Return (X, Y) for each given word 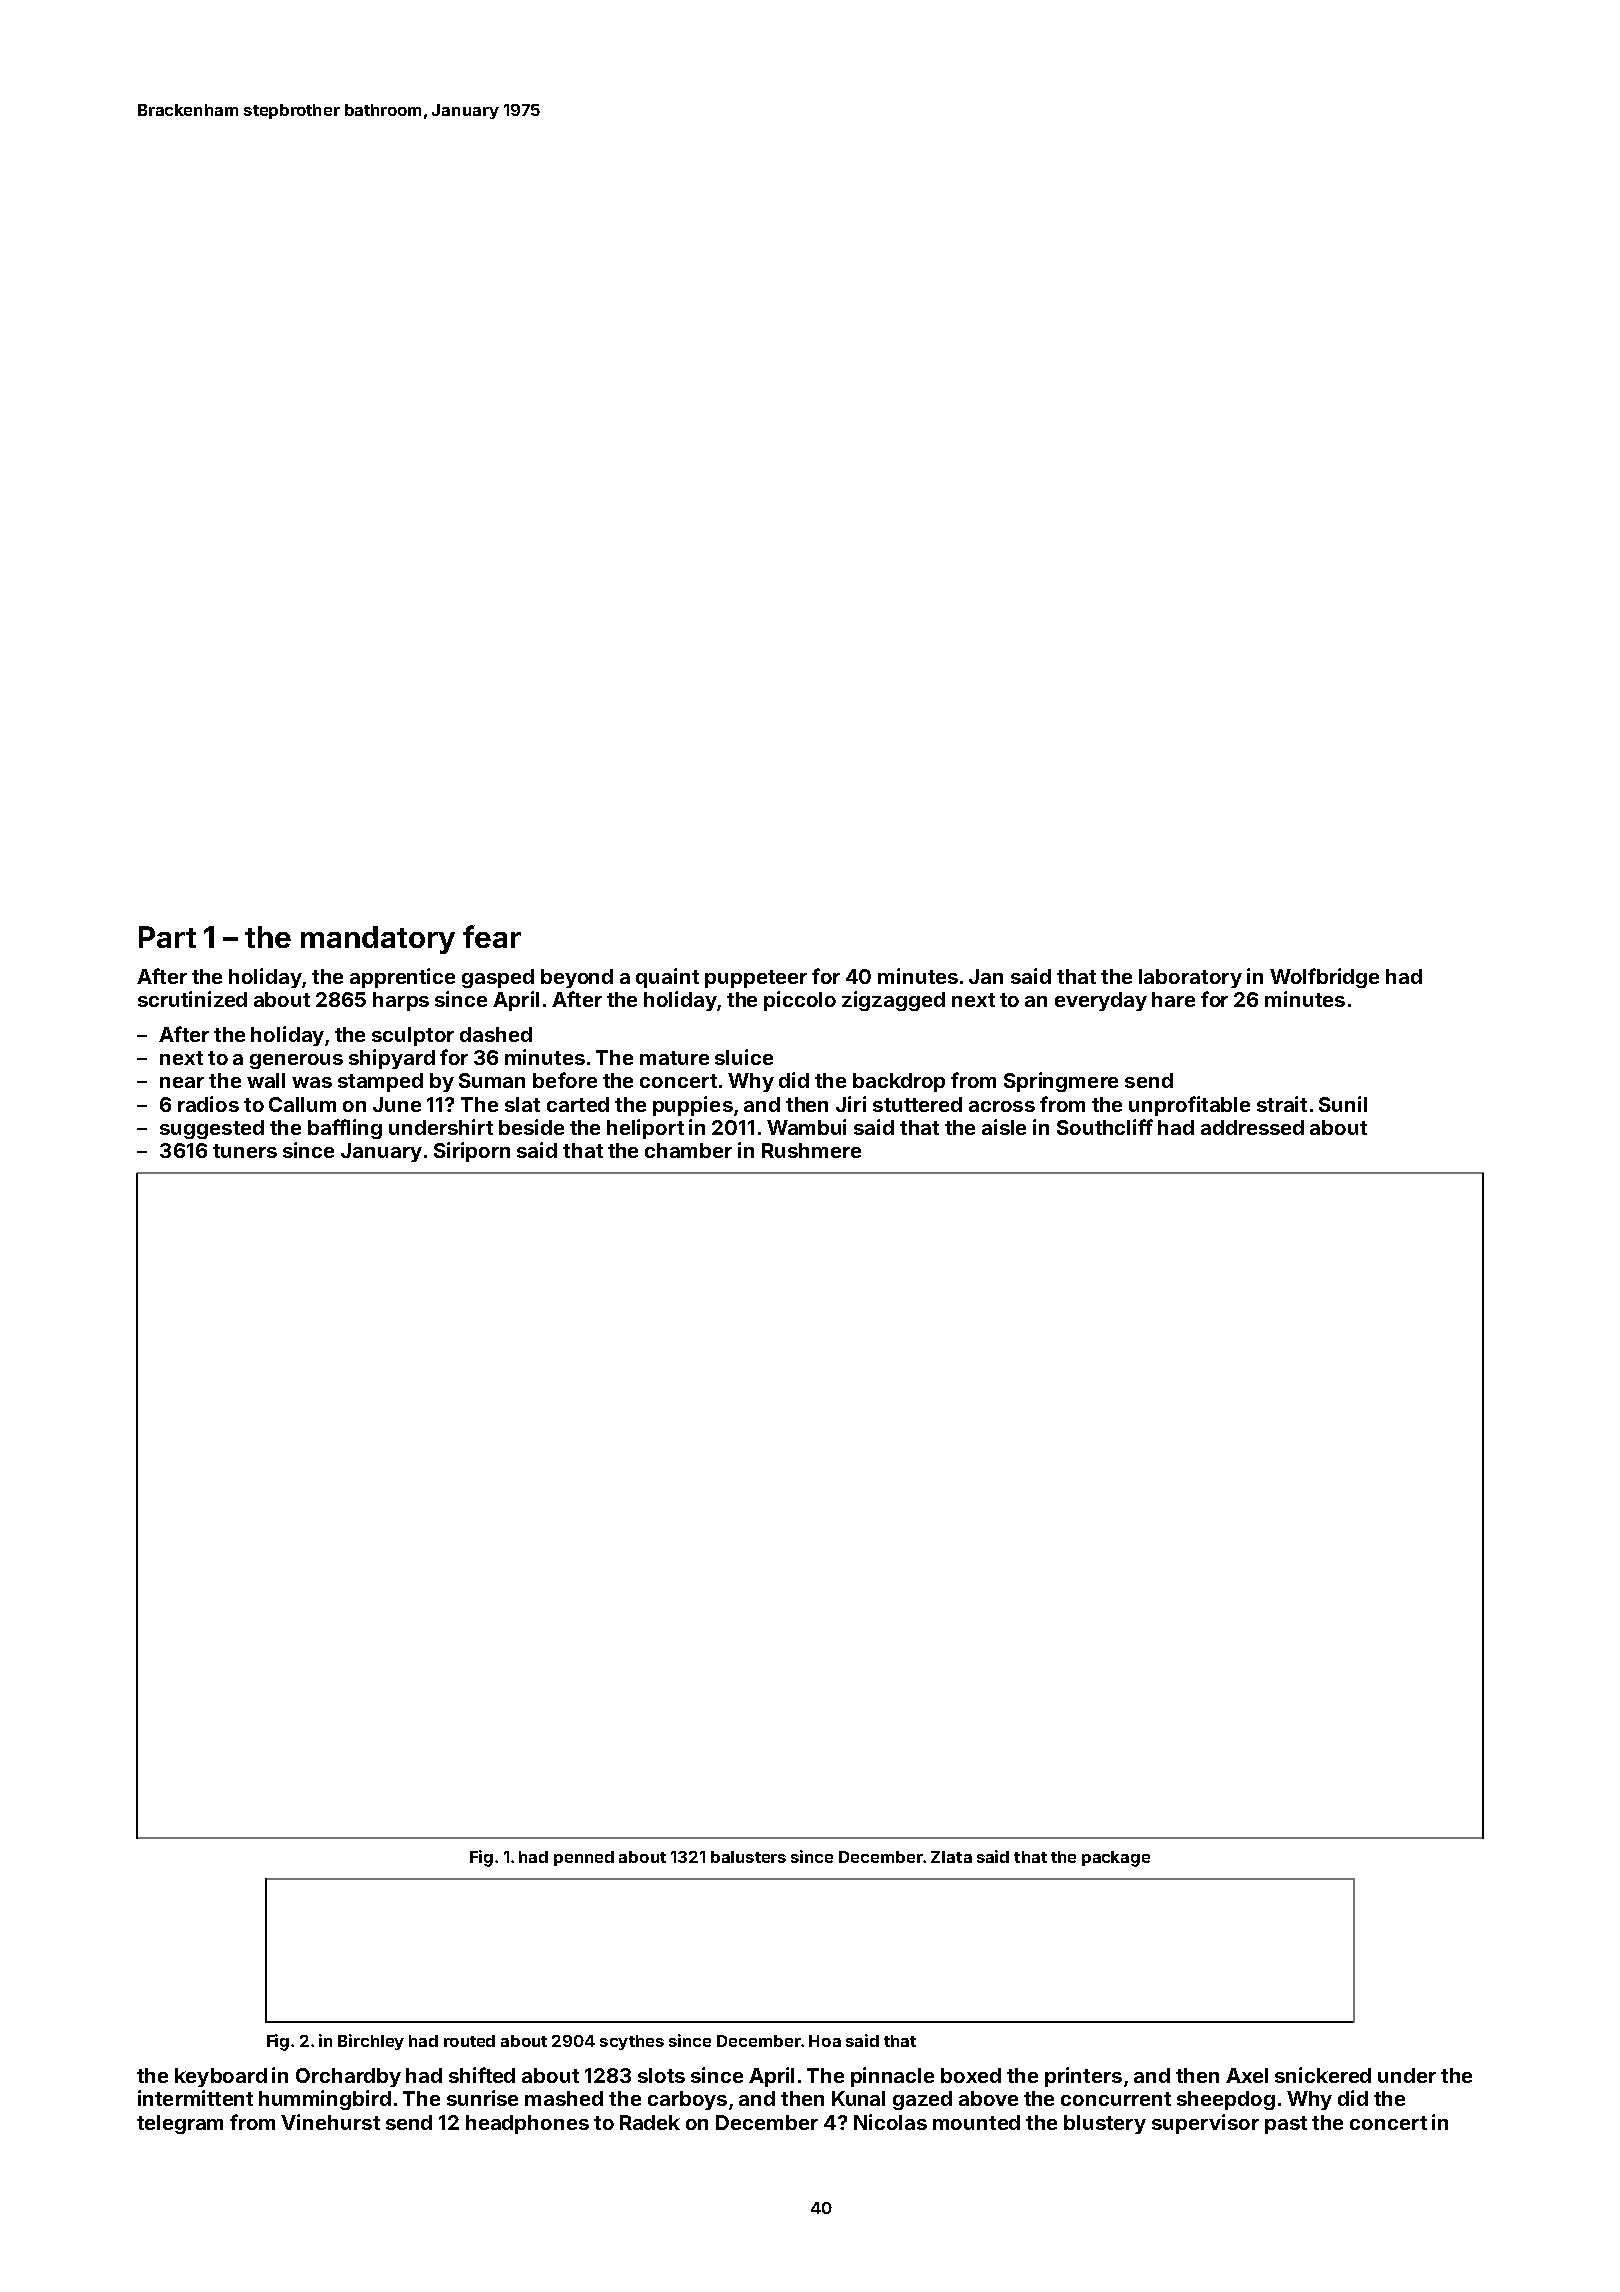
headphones (527, 2124)
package (1116, 1859)
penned (584, 1858)
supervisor (1205, 2124)
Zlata (951, 1857)
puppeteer (756, 979)
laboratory (1190, 978)
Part (167, 937)
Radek (650, 2122)
